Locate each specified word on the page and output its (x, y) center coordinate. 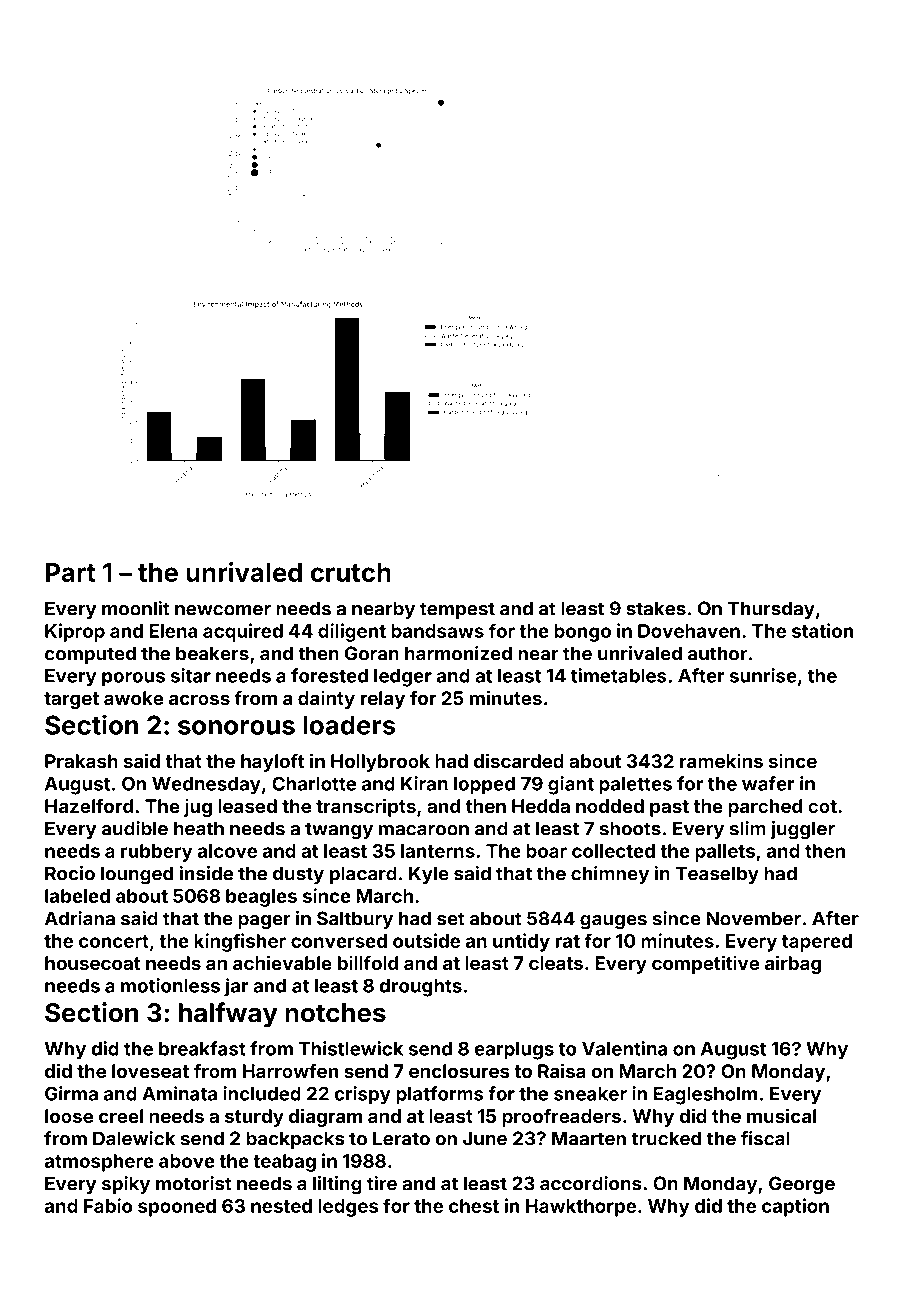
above (187, 1161)
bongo (582, 633)
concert (114, 941)
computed (90, 655)
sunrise (763, 675)
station (822, 630)
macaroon (424, 830)
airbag (793, 964)
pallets (725, 853)
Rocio (70, 873)
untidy (521, 942)
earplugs (514, 1051)
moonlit (136, 608)
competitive (705, 964)
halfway (228, 1015)
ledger (403, 678)
